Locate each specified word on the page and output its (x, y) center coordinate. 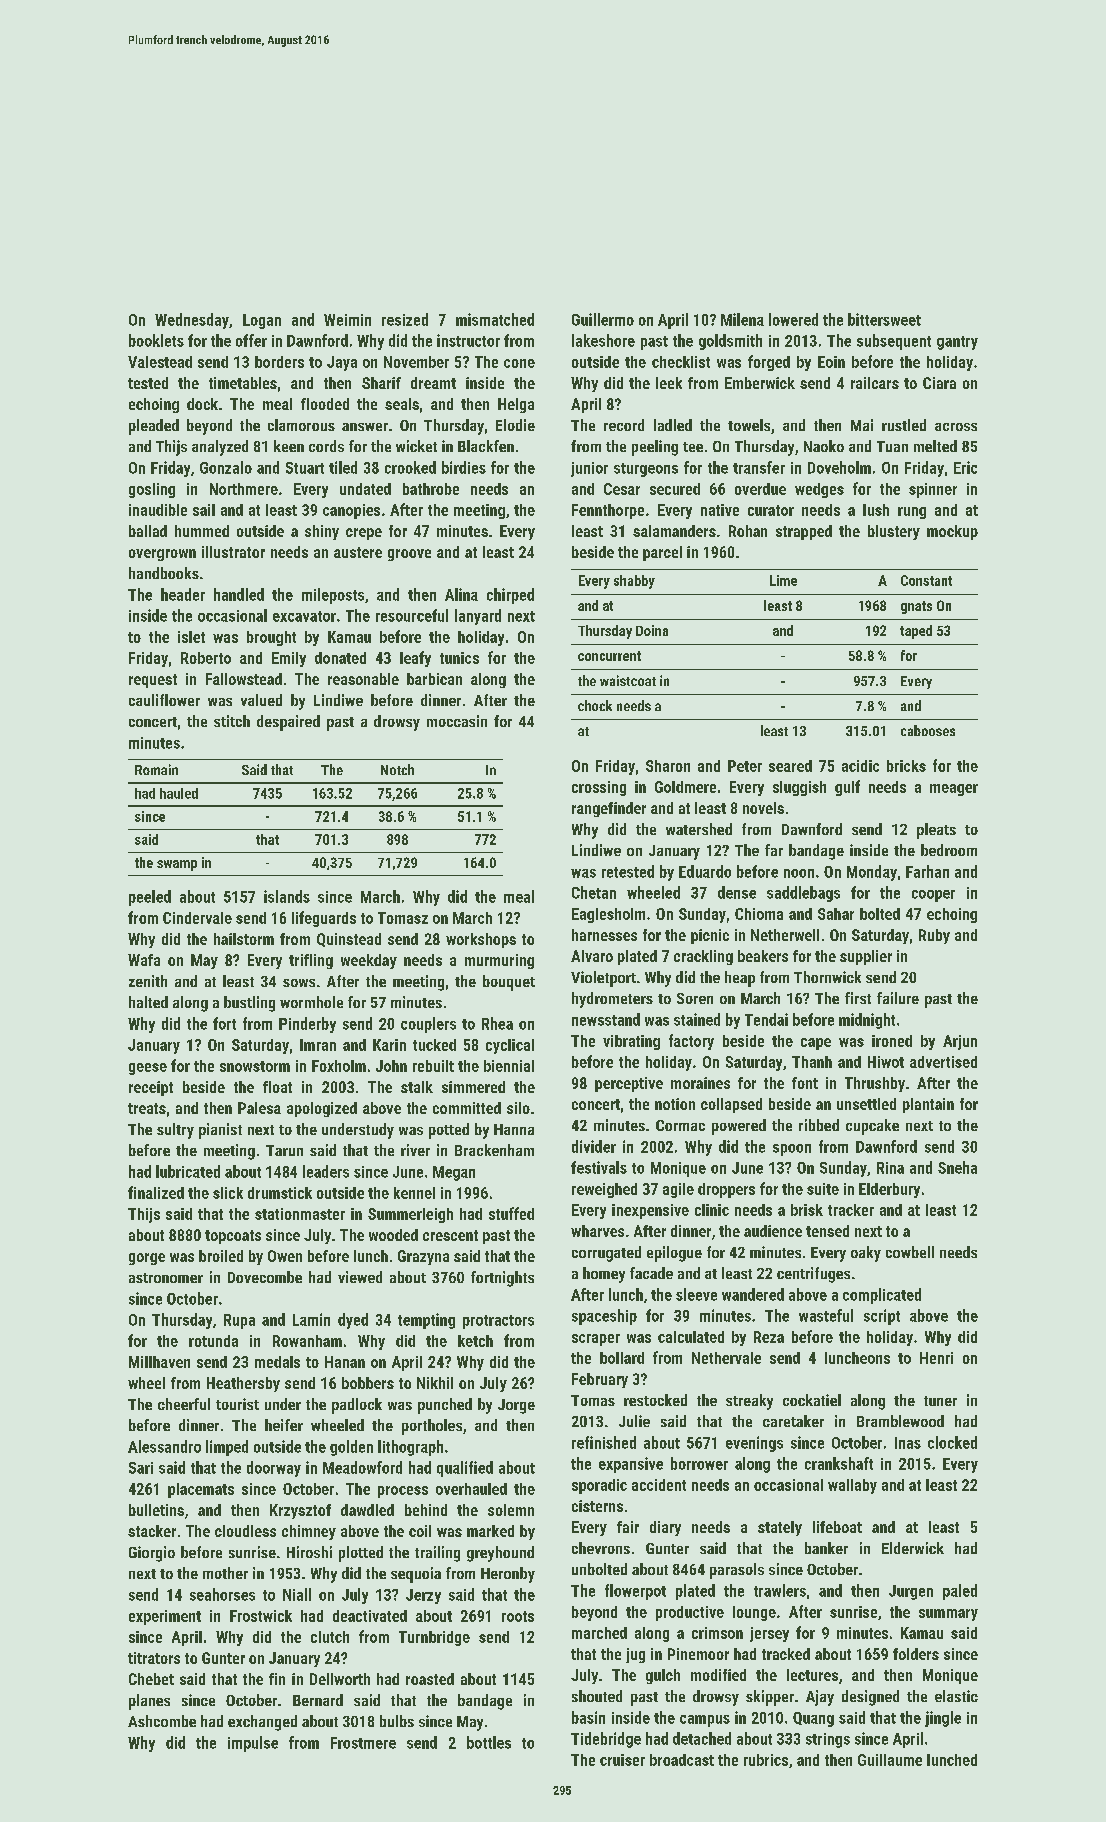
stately (780, 1528)
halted (148, 1002)
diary (665, 1528)
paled (960, 1592)
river (415, 1150)
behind (426, 1510)
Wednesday (192, 321)
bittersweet (884, 319)
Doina (652, 630)
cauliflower (164, 700)
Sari (141, 1468)
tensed (827, 1231)
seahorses (222, 1594)
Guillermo (603, 319)
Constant (926, 580)
